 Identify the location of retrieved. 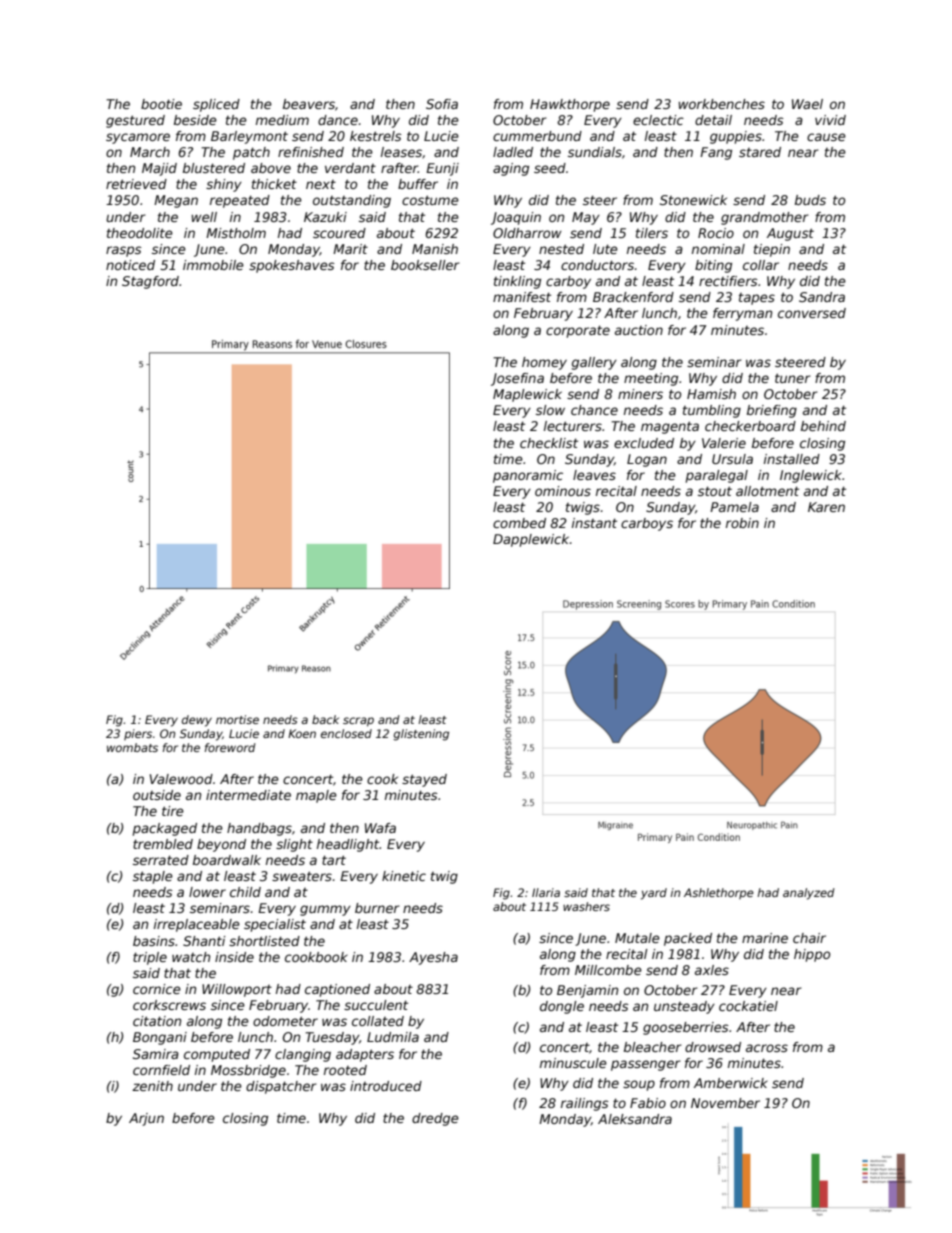
(136, 184).
